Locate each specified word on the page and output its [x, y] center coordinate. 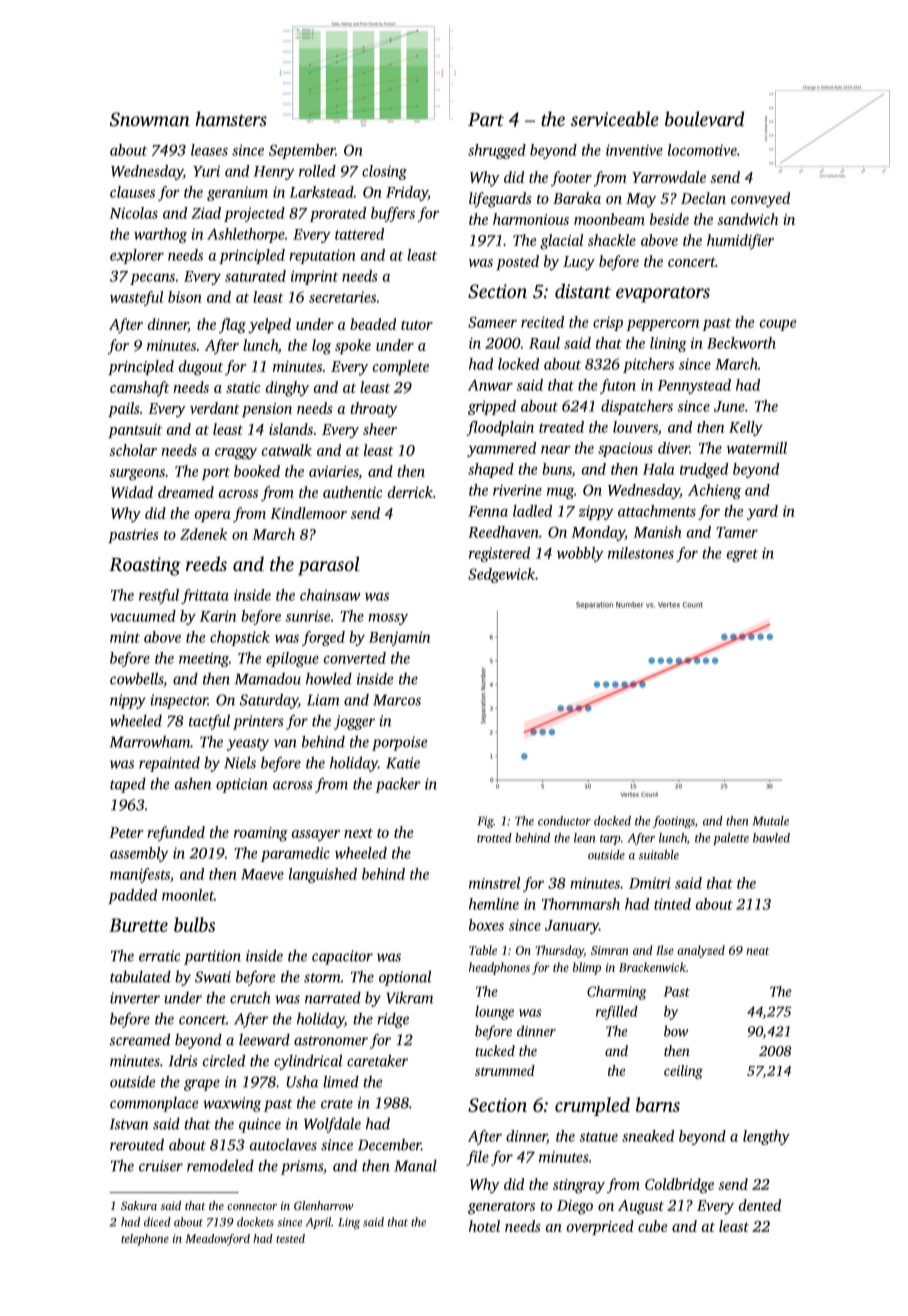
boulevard [704, 118]
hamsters [231, 118]
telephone [145, 1240]
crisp [608, 323]
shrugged [497, 151]
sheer [380, 429]
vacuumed [143, 616]
